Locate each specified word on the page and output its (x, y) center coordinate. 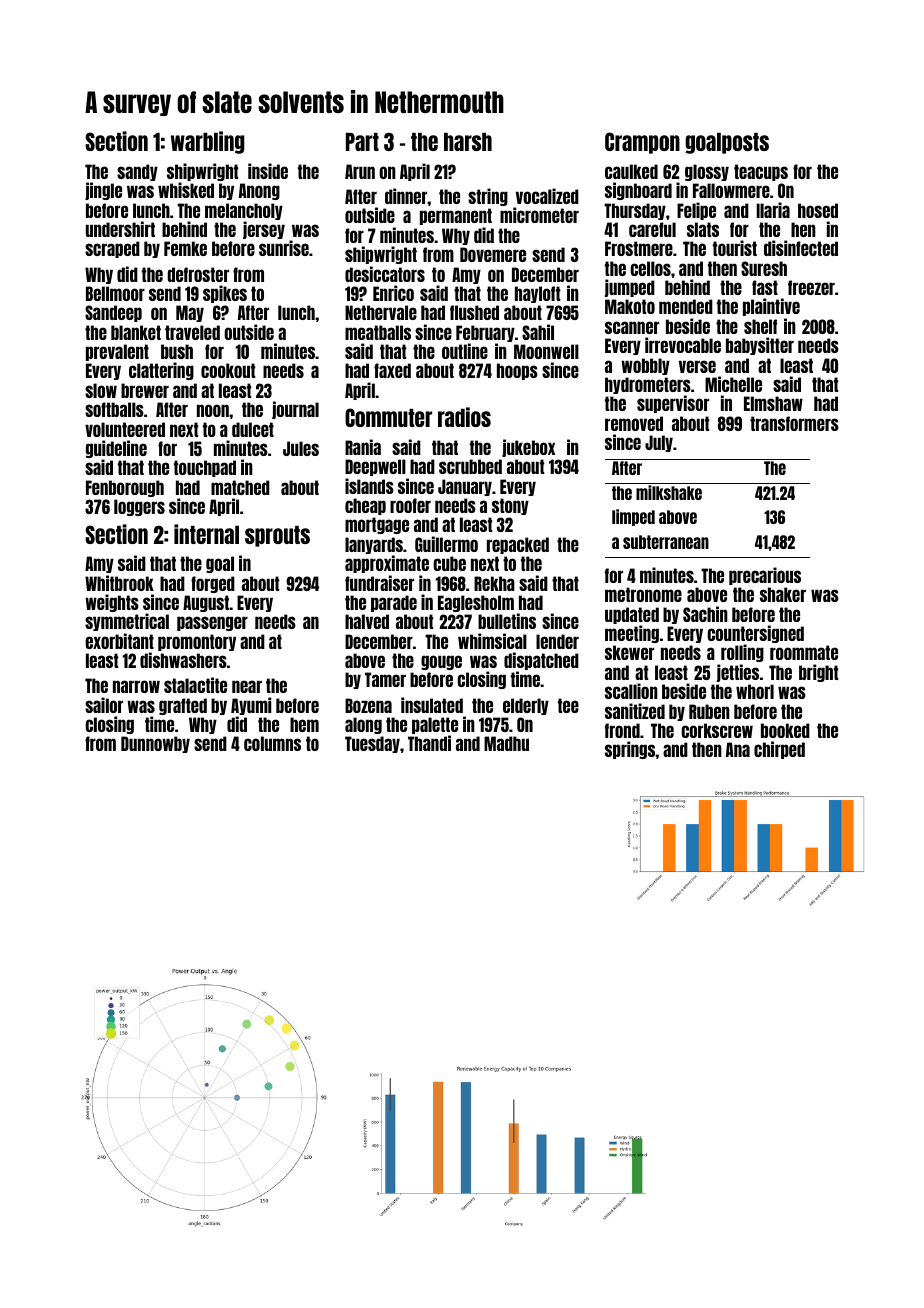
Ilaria (773, 210)
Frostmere (639, 248)
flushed (474, 312)
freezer (811, 287)
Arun (360, 171)
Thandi (429, 743)
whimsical (492, 641)
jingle (103, 191)
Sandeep (113, 313)
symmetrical (127, 622)
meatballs (378, 332)
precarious (765, 576)
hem (304, 724)
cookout (228, 370)
